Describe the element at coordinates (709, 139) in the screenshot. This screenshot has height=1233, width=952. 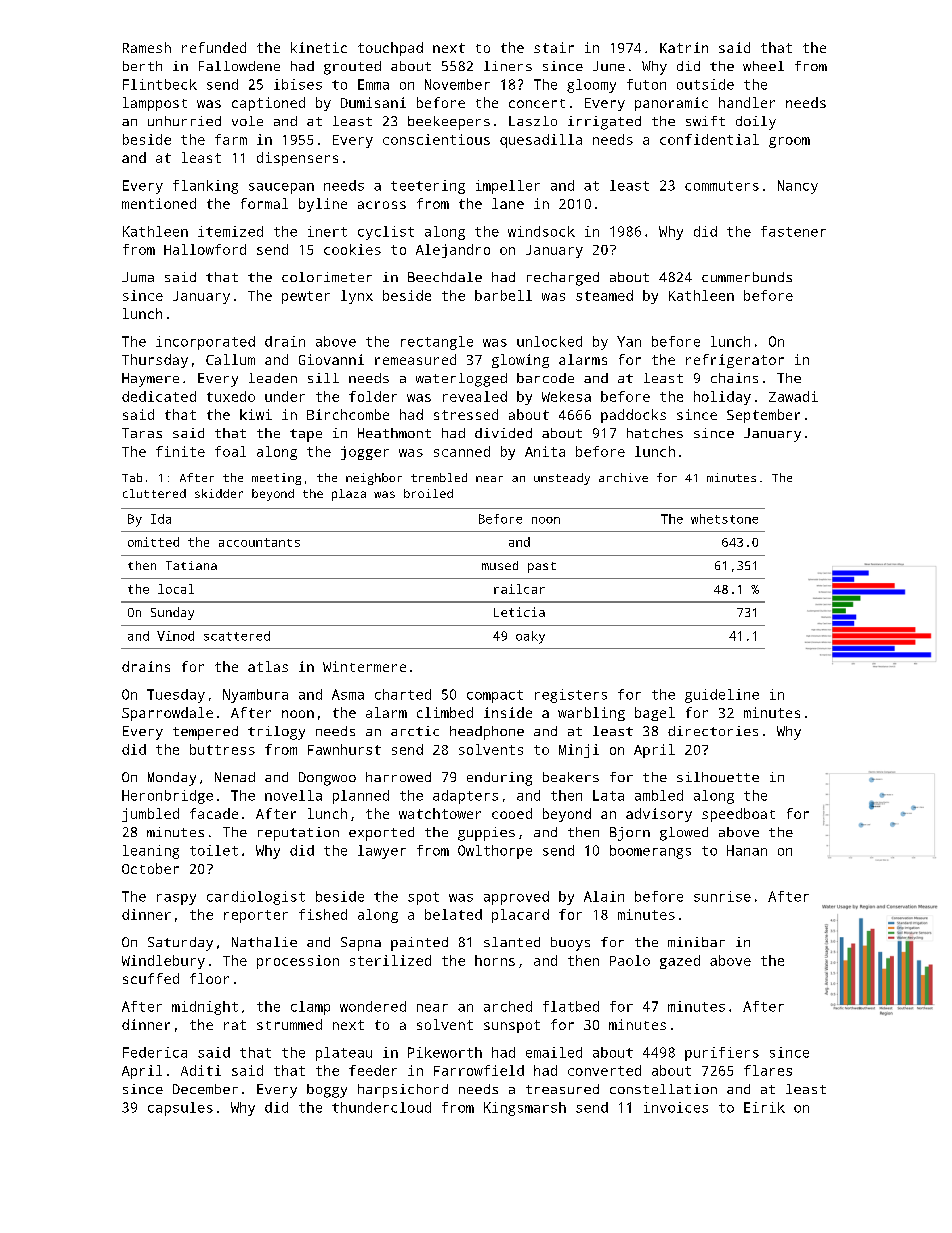
I see `confidential` at that location.
